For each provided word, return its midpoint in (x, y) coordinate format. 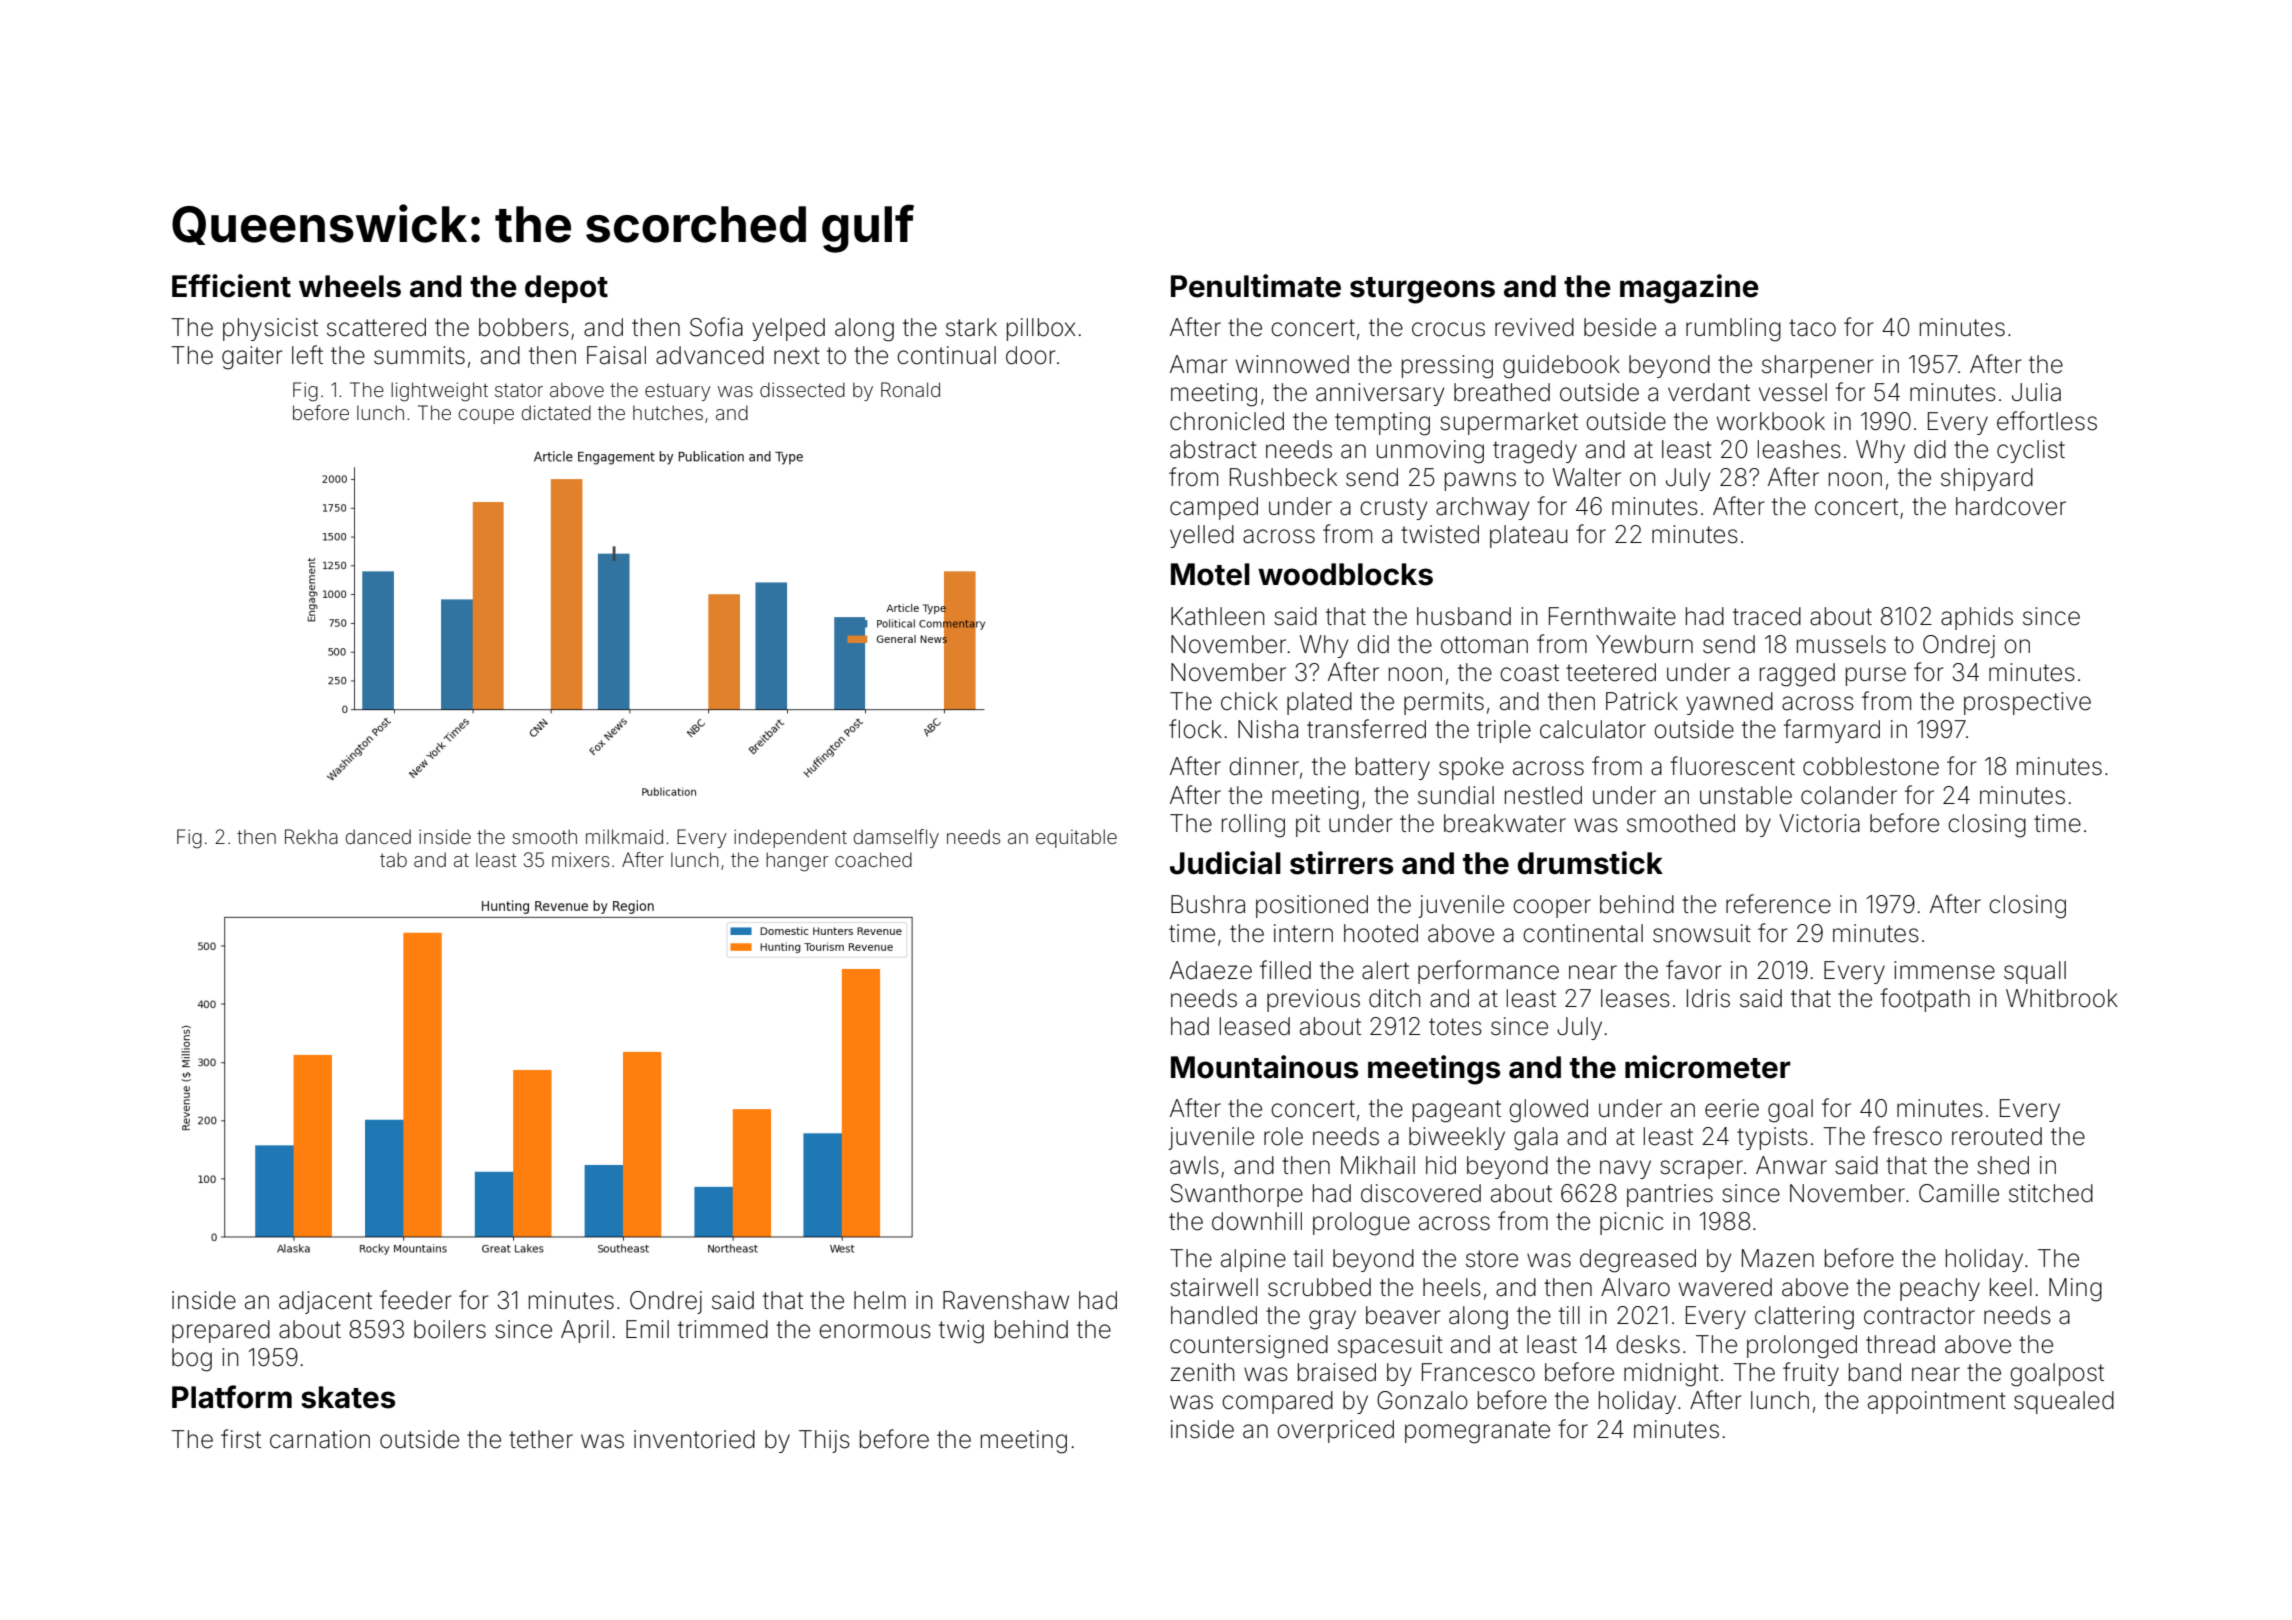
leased (1255, 1026)
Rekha (311, 836)
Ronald (910, 389)
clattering (1804, 1318)
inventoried (694, 1439)
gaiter (252, 358)
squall (2035, 972)
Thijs (824, 1441)
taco (1812, 328)
